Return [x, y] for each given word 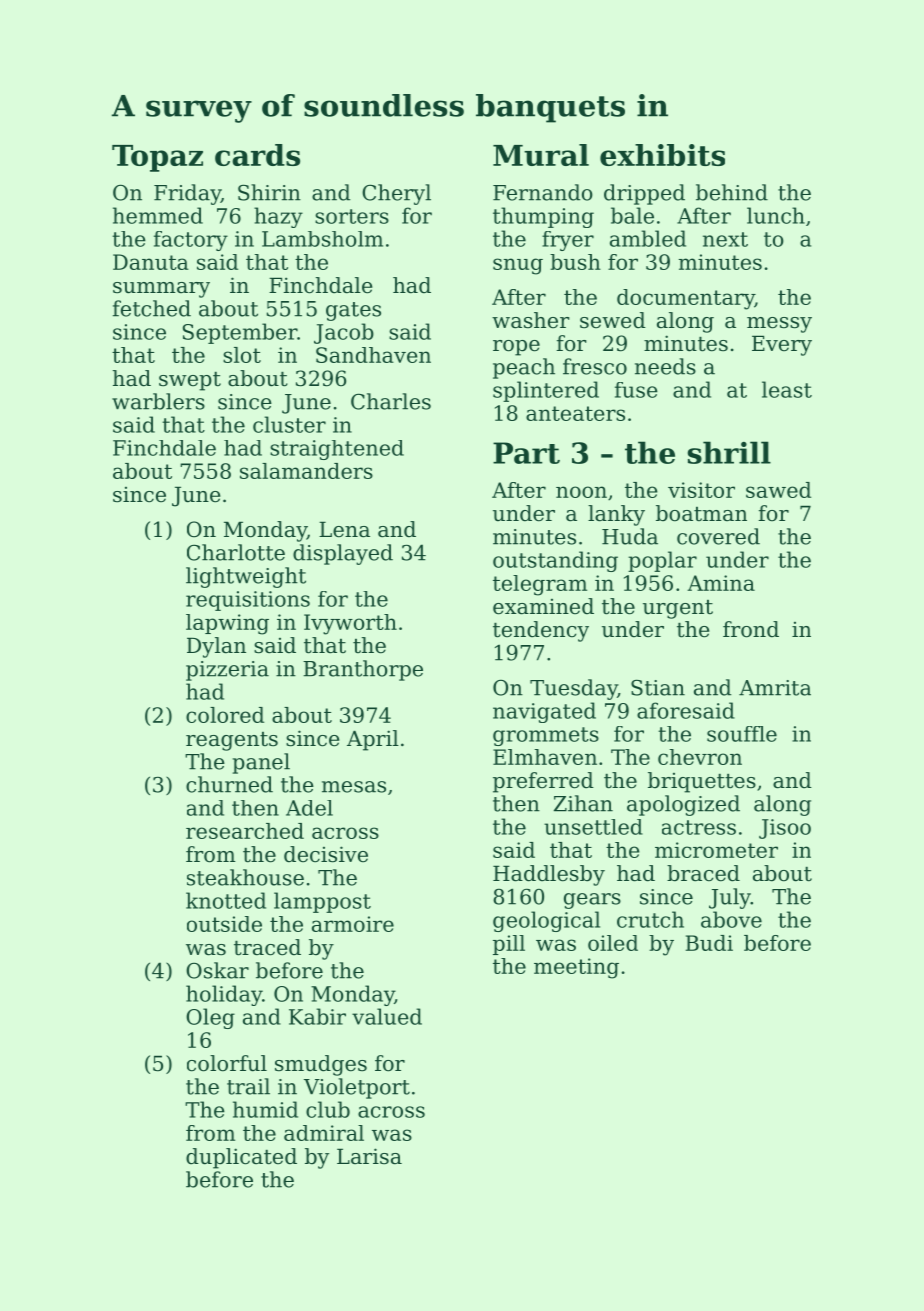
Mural [541, 155]
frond [751, 629]
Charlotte [236, 552]
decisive [326, 854]
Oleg [210, 1018]
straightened [337, 450]
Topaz [157, 158]
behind [732, 192]
